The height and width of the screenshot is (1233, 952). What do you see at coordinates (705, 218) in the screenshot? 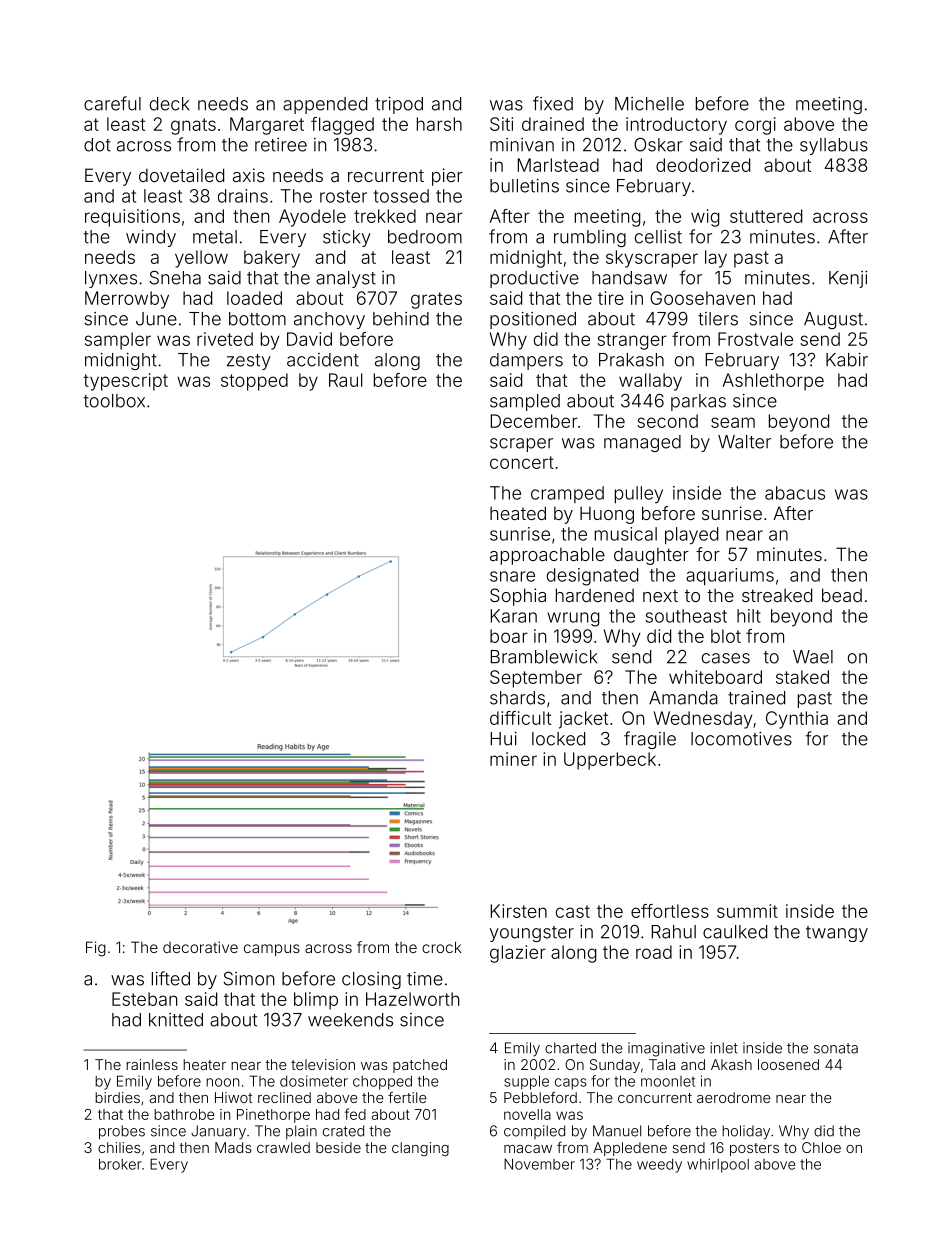
I see `wig` at bounding box center [705, 218].
